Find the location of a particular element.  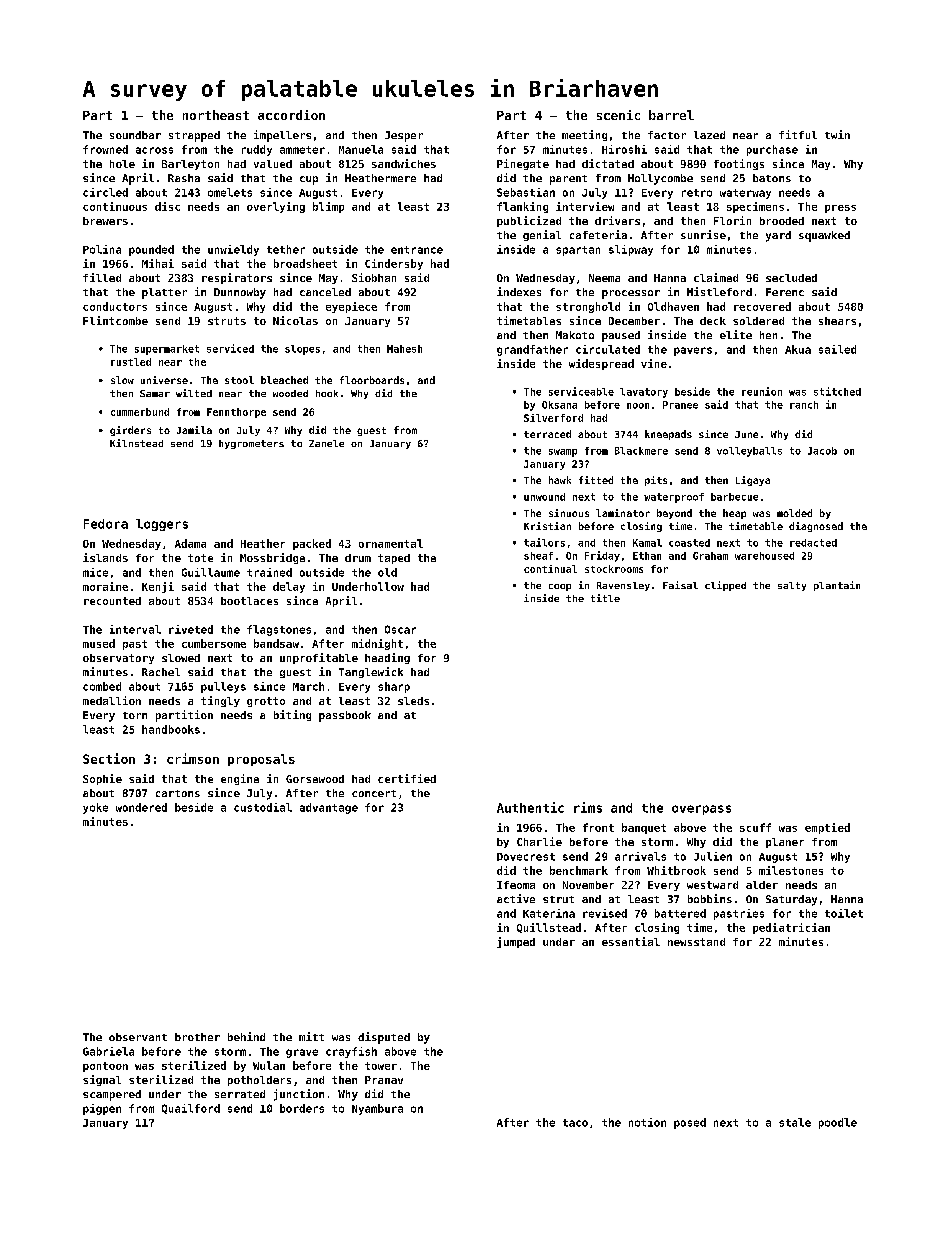

ruddy is located at coordinates (257, 150).
